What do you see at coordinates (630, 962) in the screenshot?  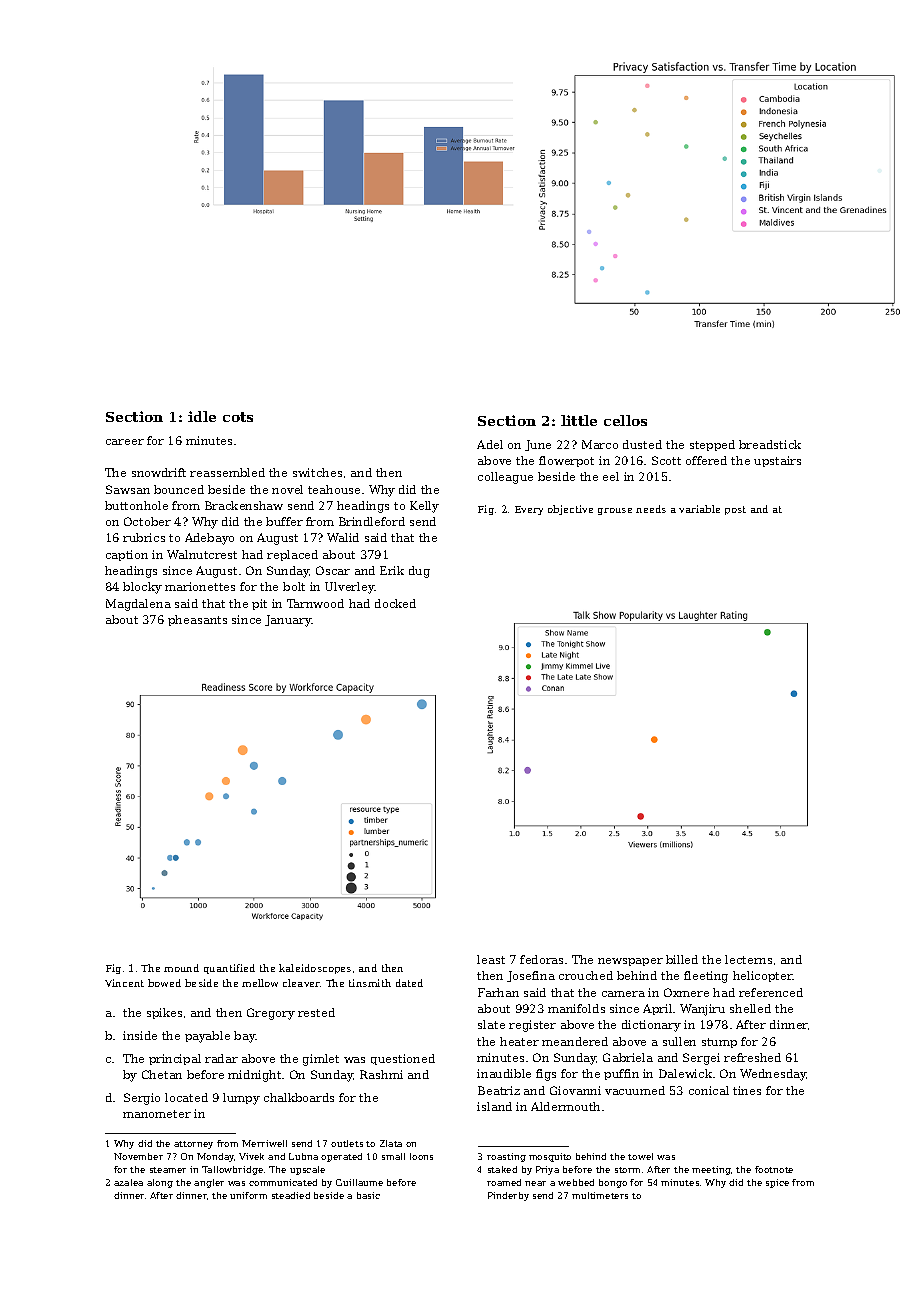 I see `newspaper` at bounding box center [630, 962].
